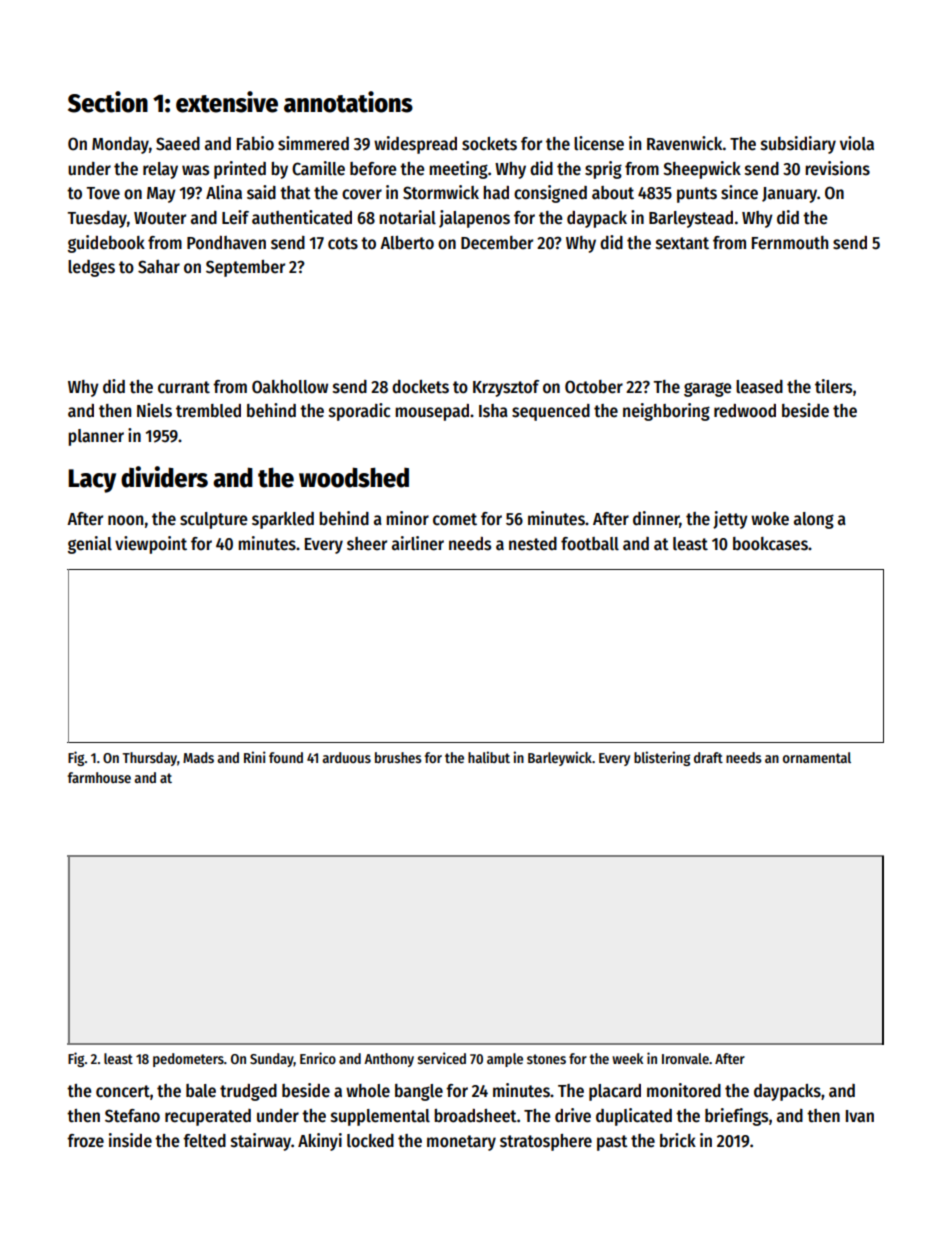  Describe the element at coordinates (685, 143) in the screenshot. I see `Ravenwick` at that location.
